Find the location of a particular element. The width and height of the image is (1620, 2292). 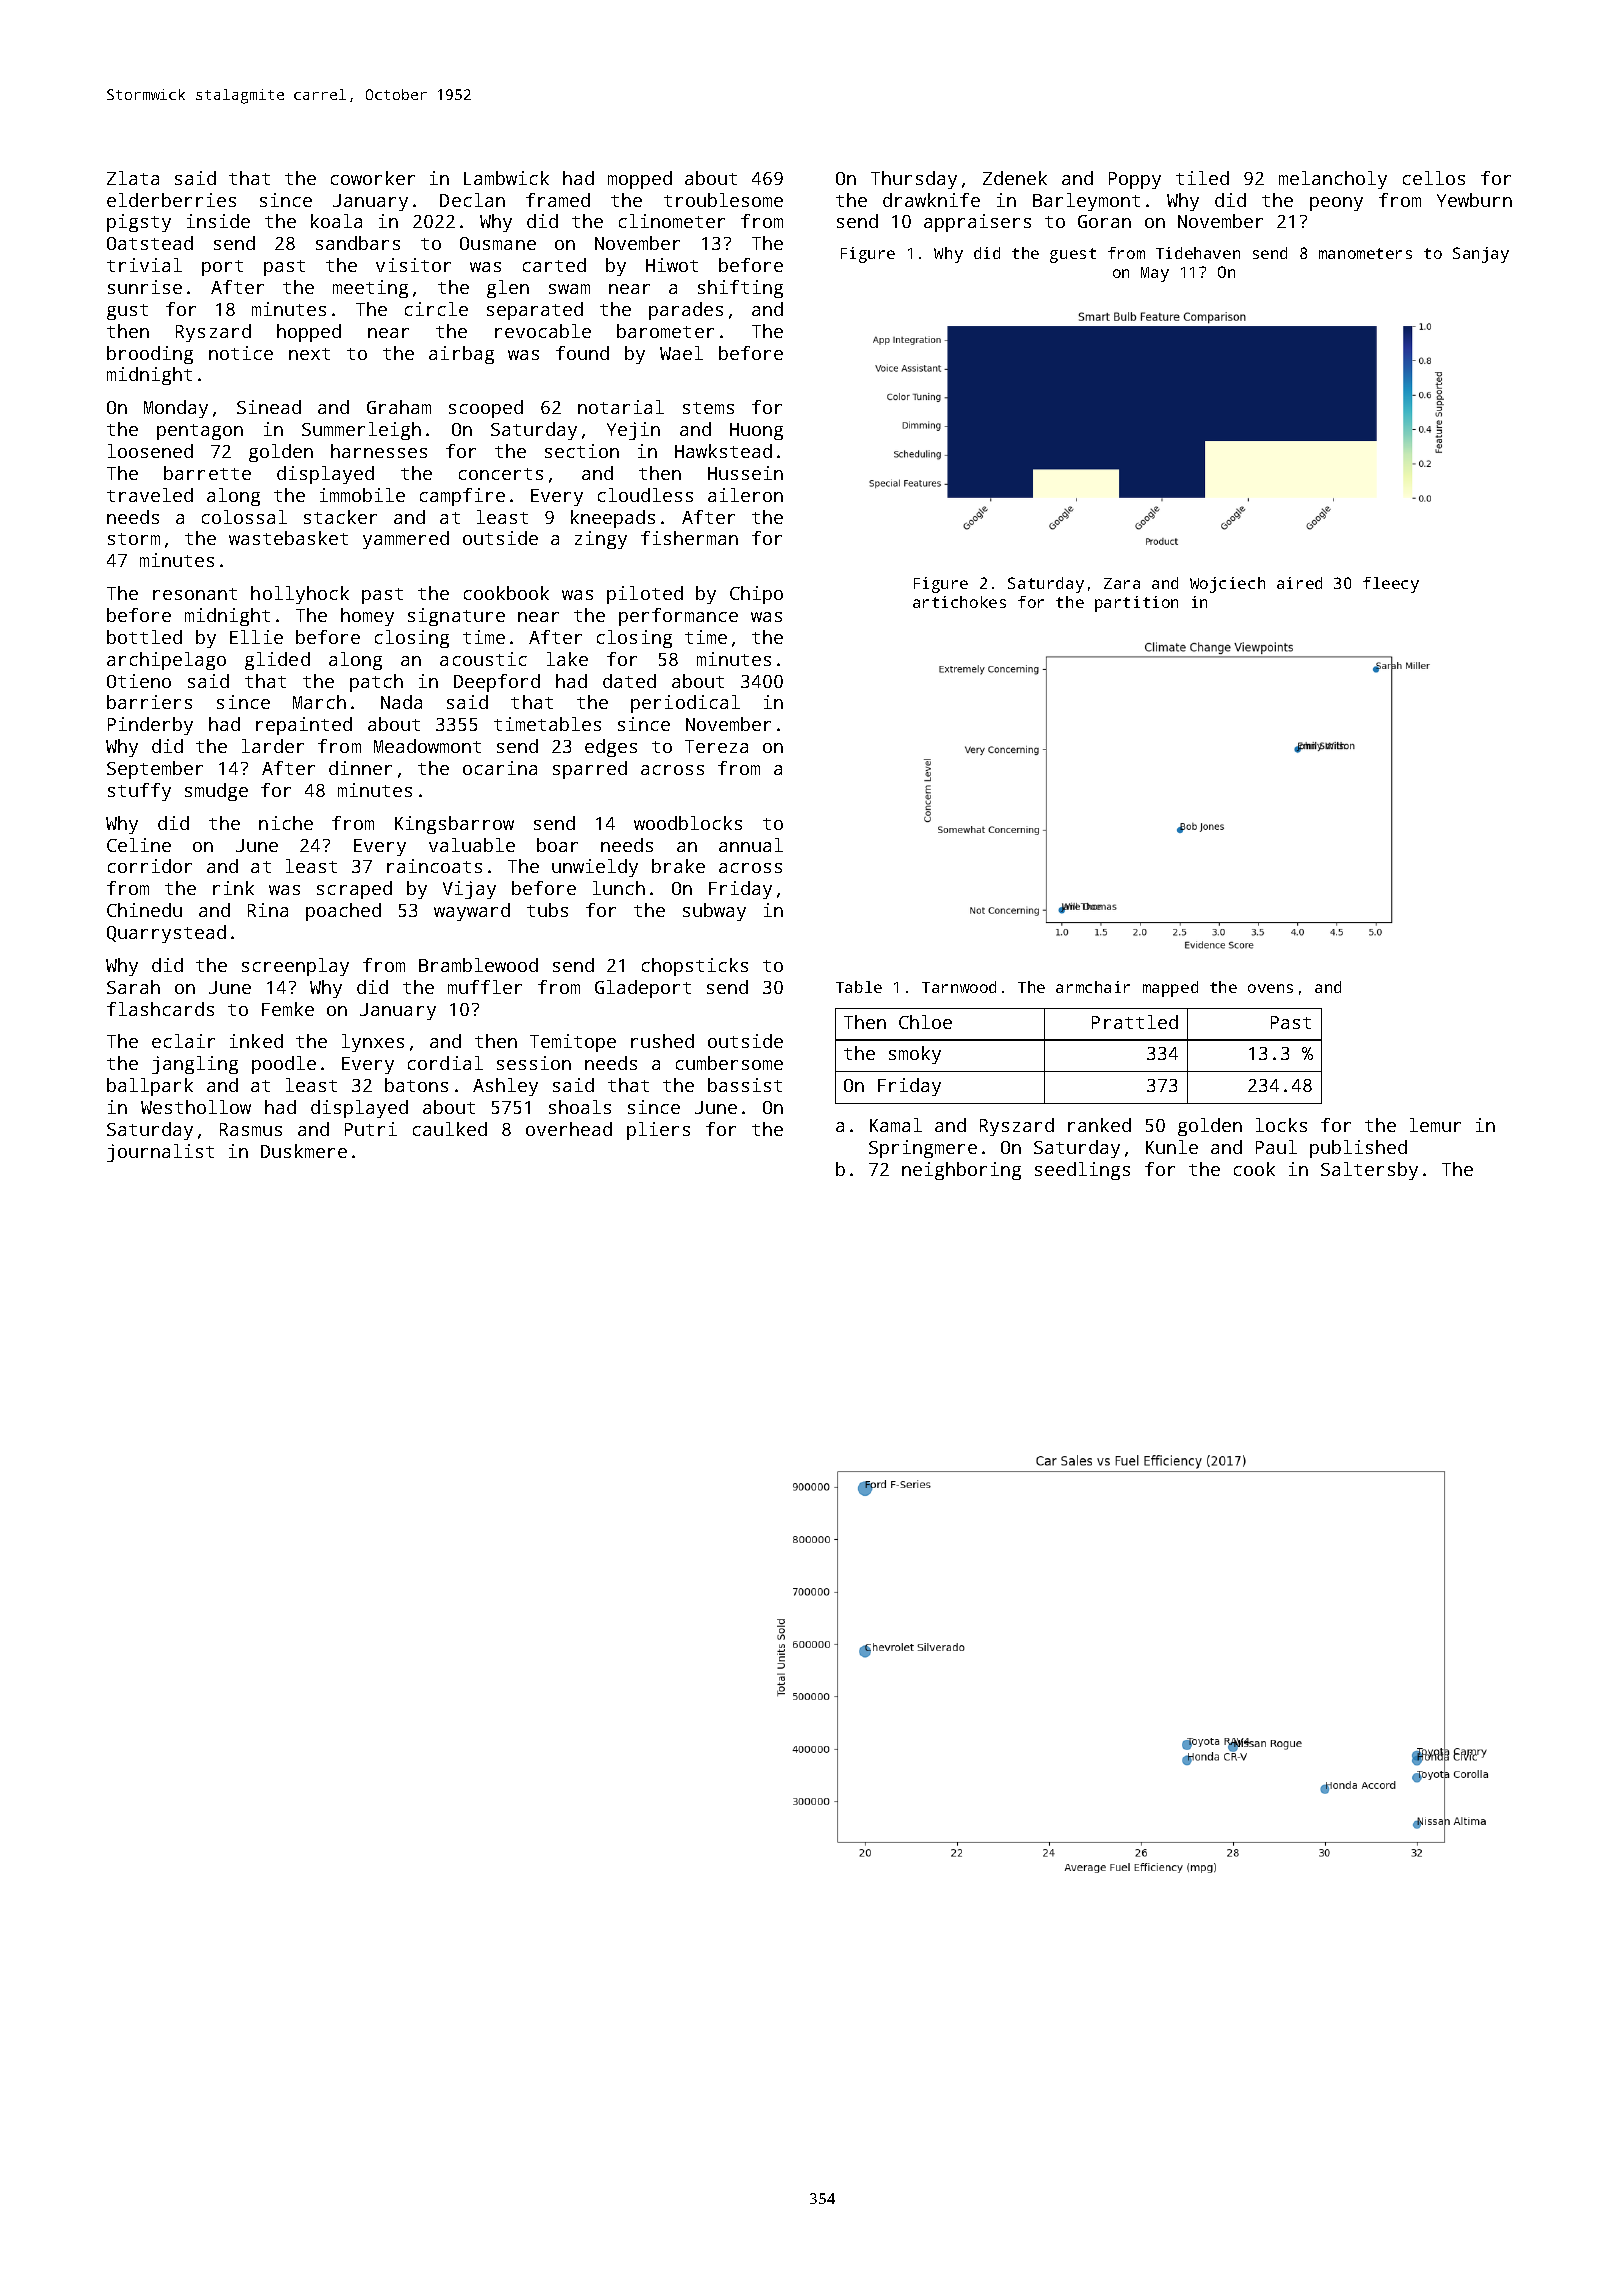

ovens is located at coordinates (1270, 988).
